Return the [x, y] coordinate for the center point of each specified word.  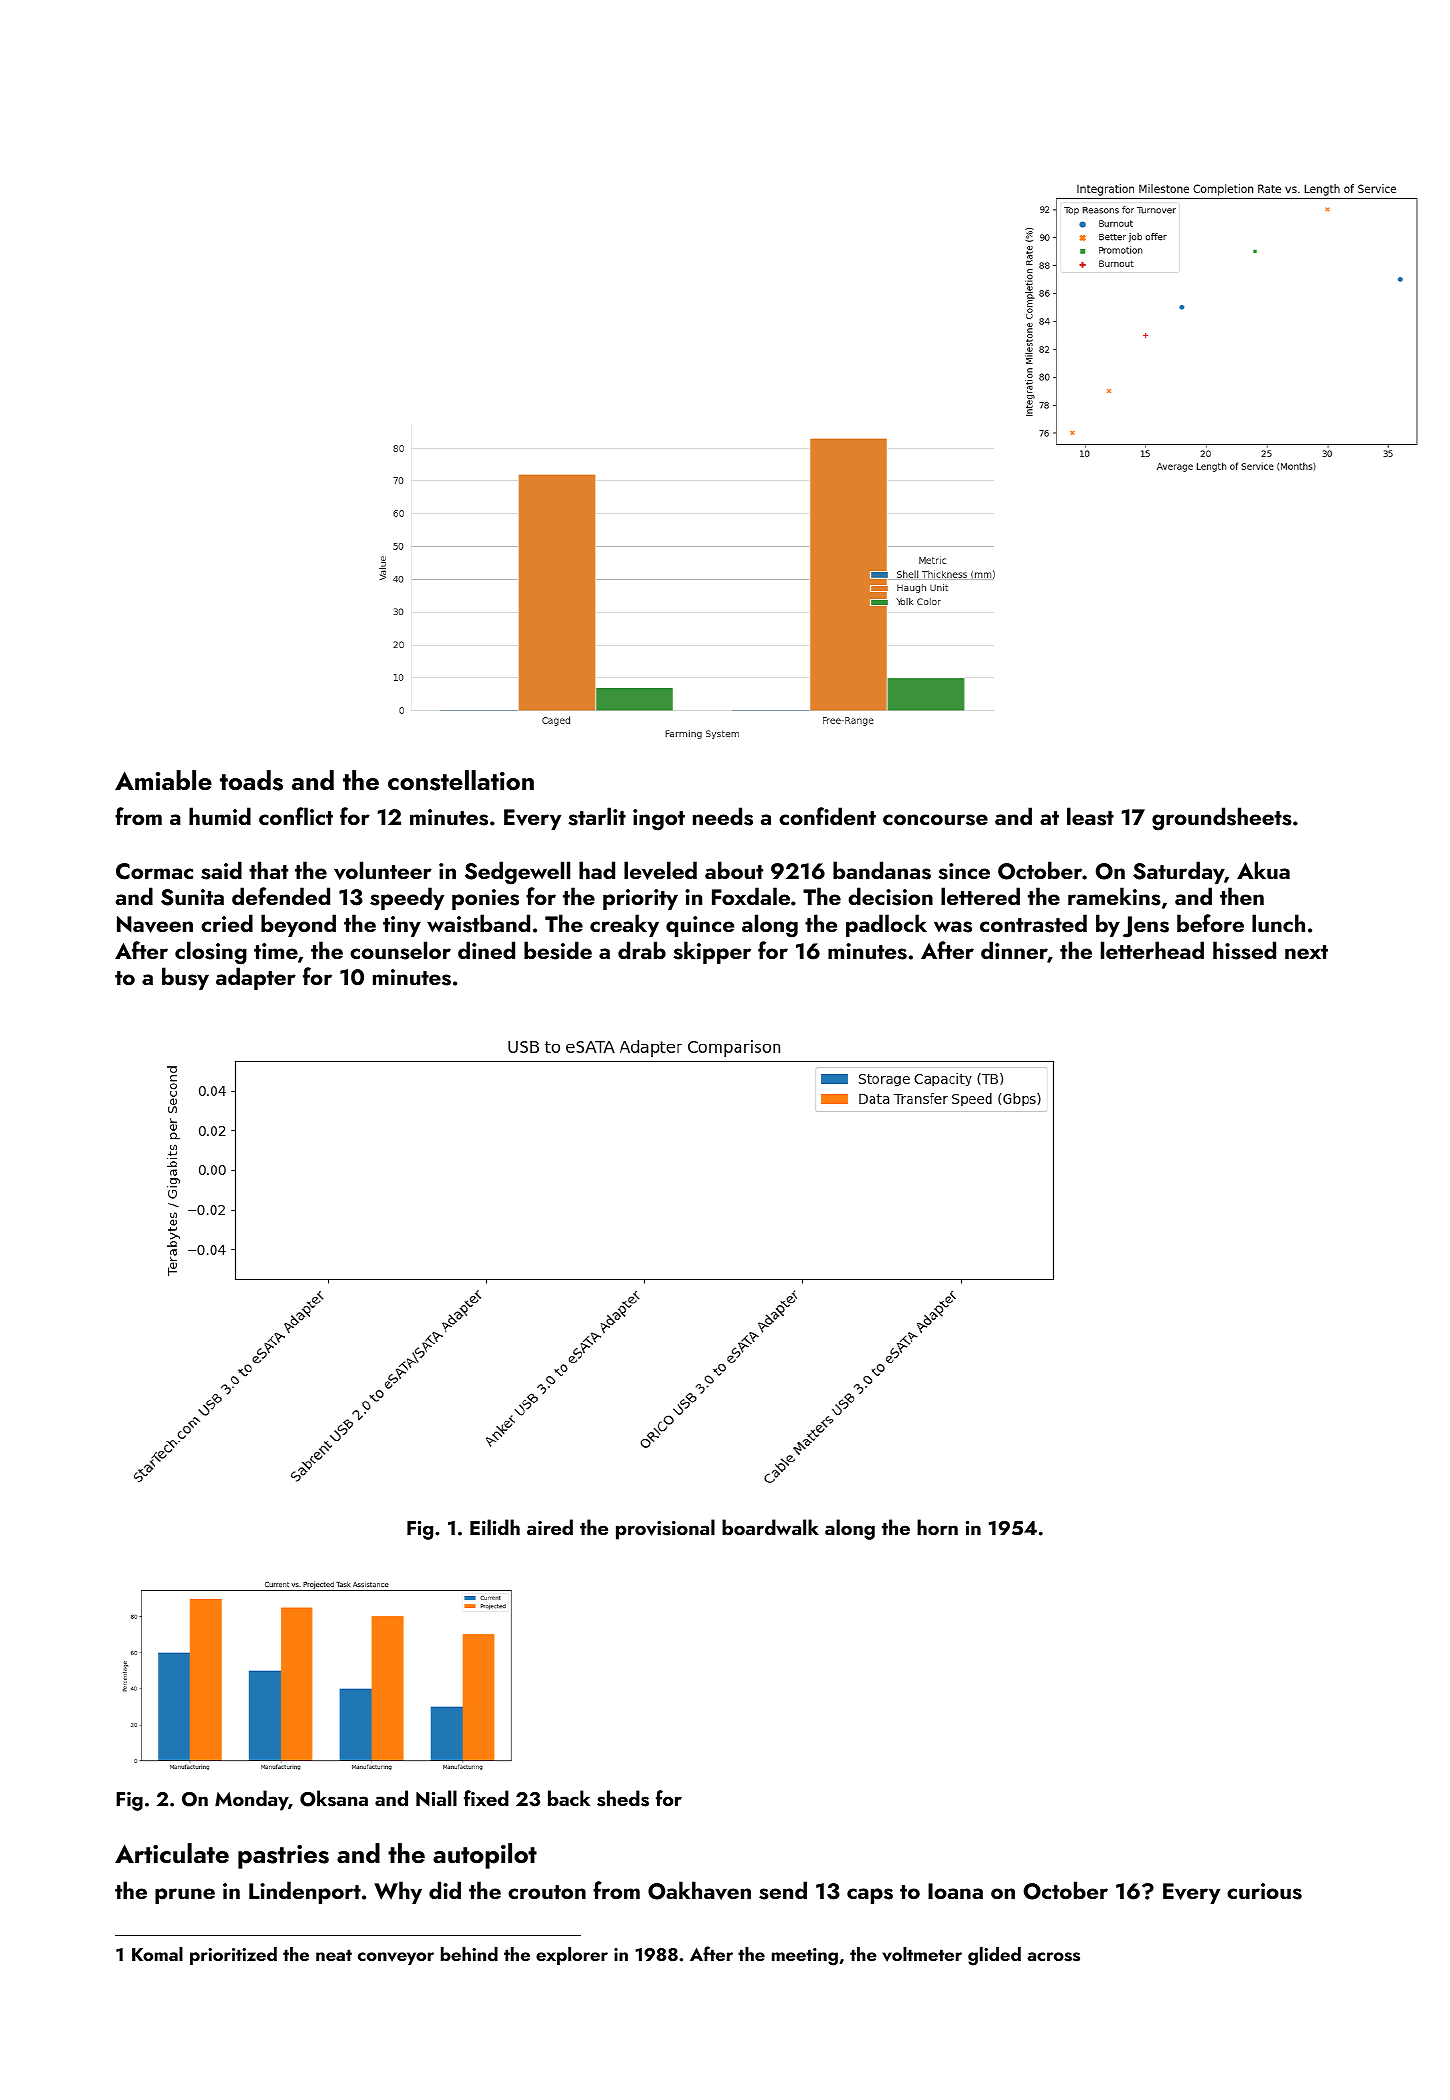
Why [398, 1892]
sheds [623, 1798]
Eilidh [495, 1527]
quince [700, 926]
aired [550, 1527]
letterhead [1152, 950]
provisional [665, 1529]
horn [937, 1527]
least [1090, 816]
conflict [296, 816]
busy [185, 978]
